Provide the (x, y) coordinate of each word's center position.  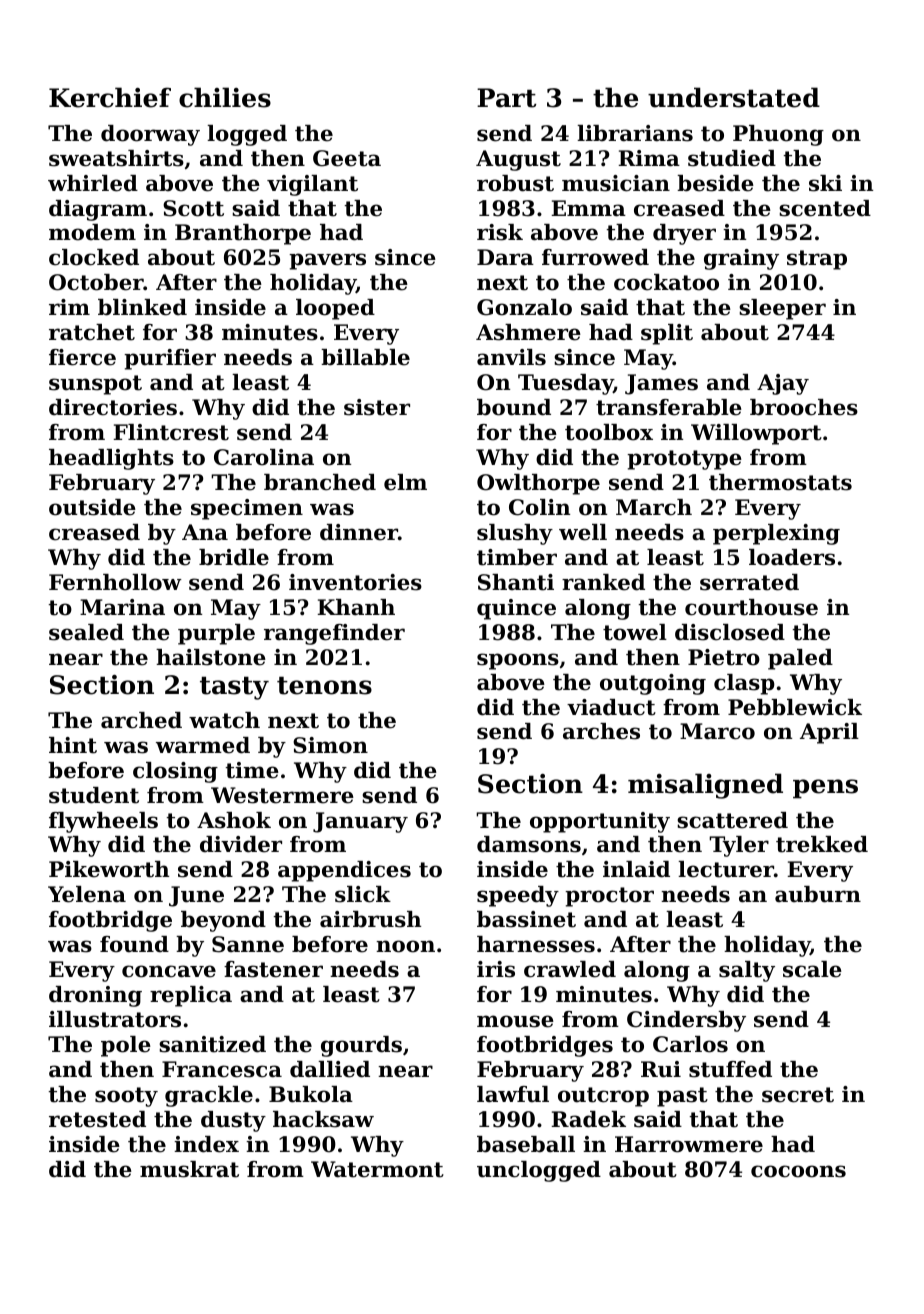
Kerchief (110, 97)
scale (812, 969)
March (654, 507)
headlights (111, 459)
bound (514, 407)
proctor (609, 897)
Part (506, 98)
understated (734, 97)
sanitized (212, 1044)
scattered (732, 820)
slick (363, 894)
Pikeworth (109, 869)
